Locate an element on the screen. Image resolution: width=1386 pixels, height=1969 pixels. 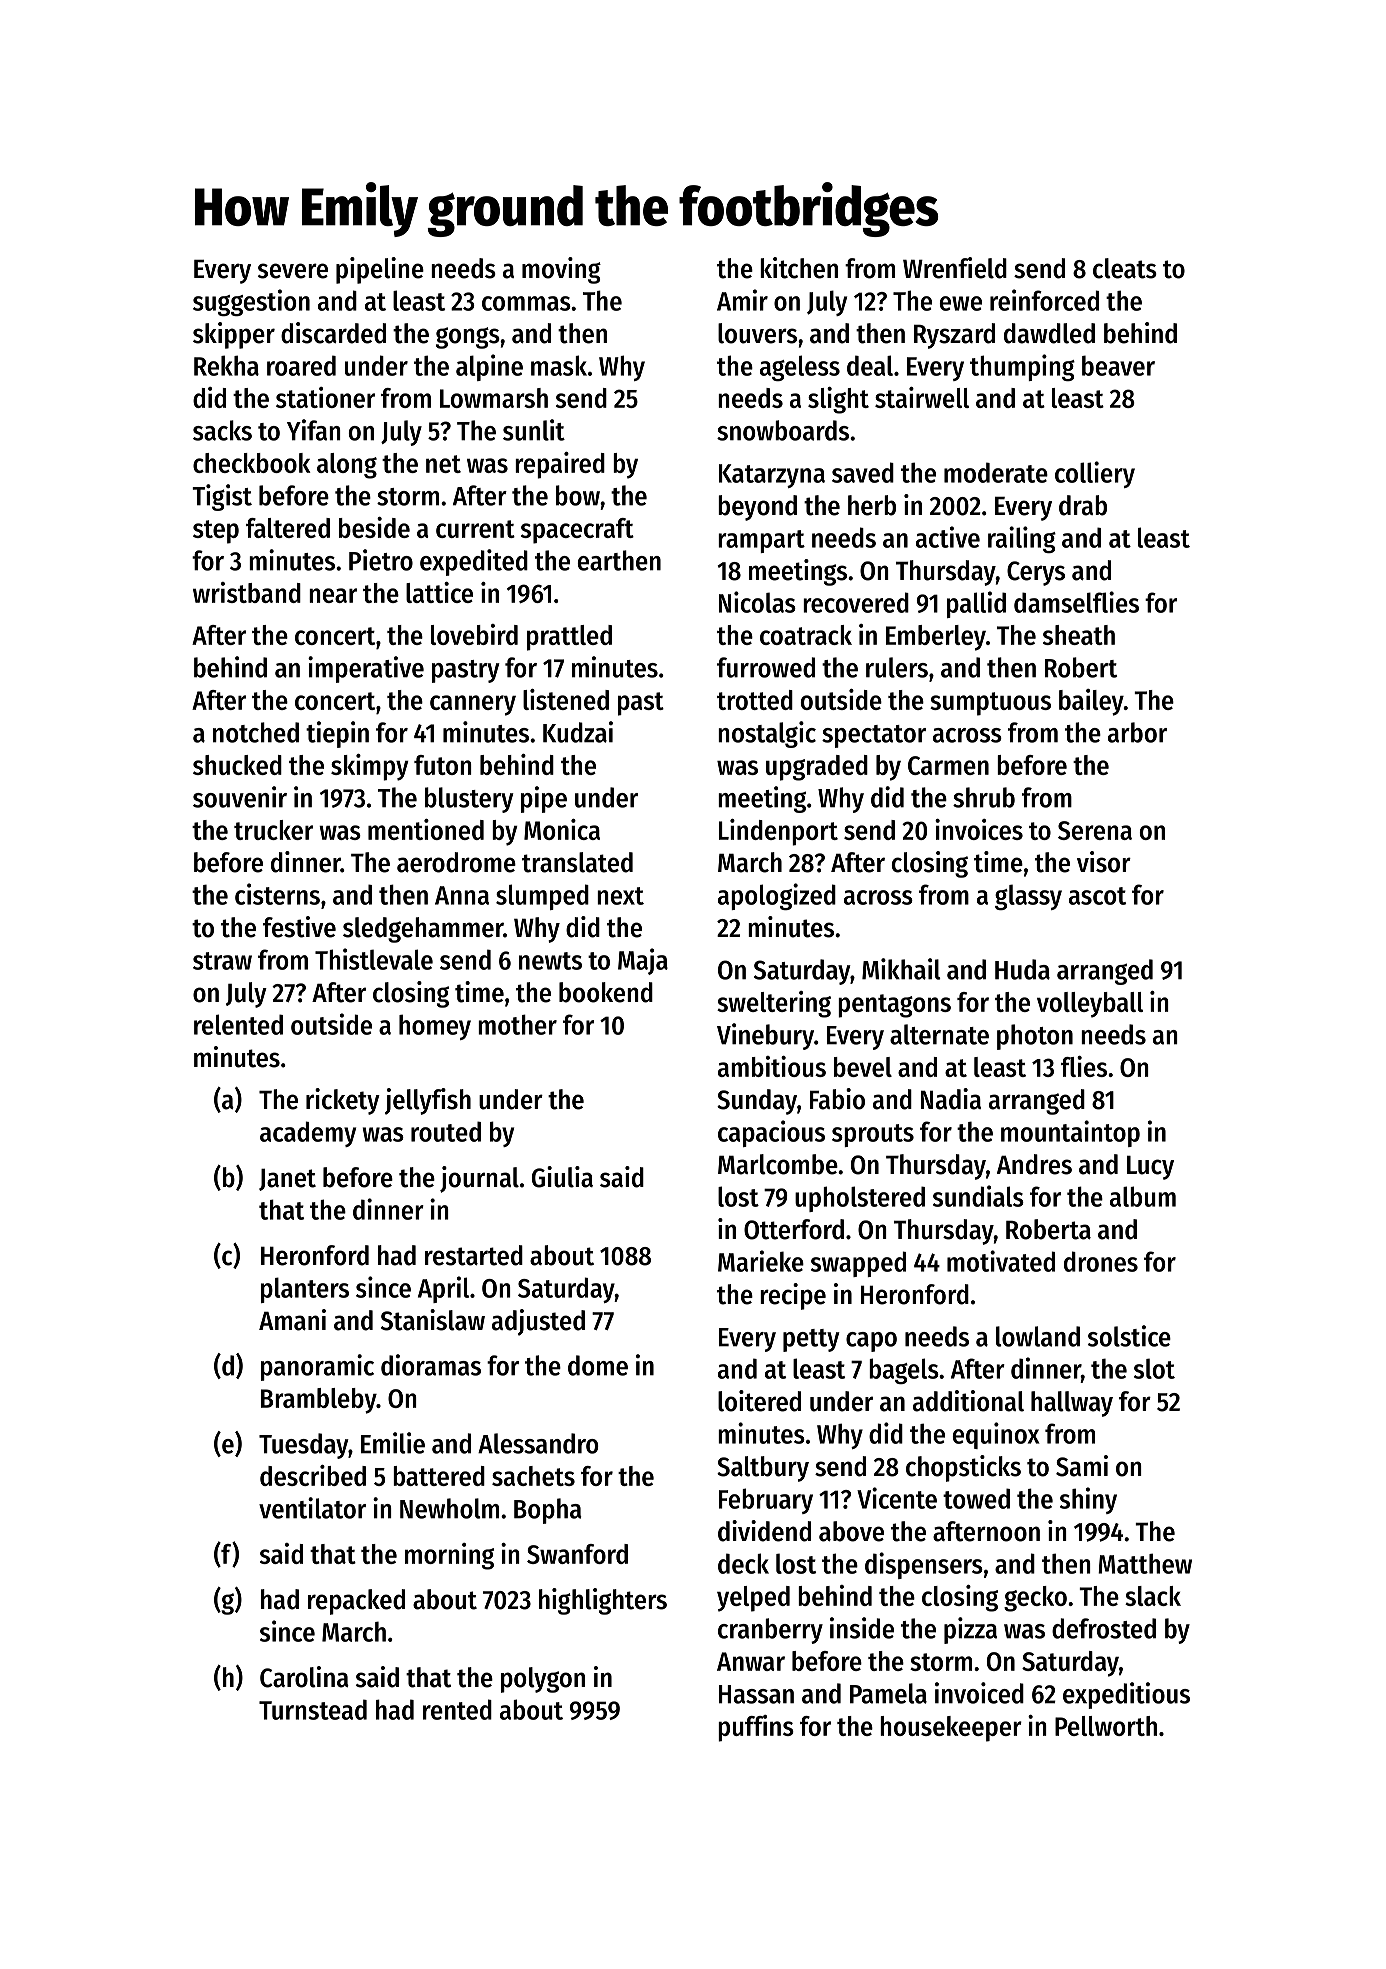
Carolina is located at coordinates (304, 1677).
